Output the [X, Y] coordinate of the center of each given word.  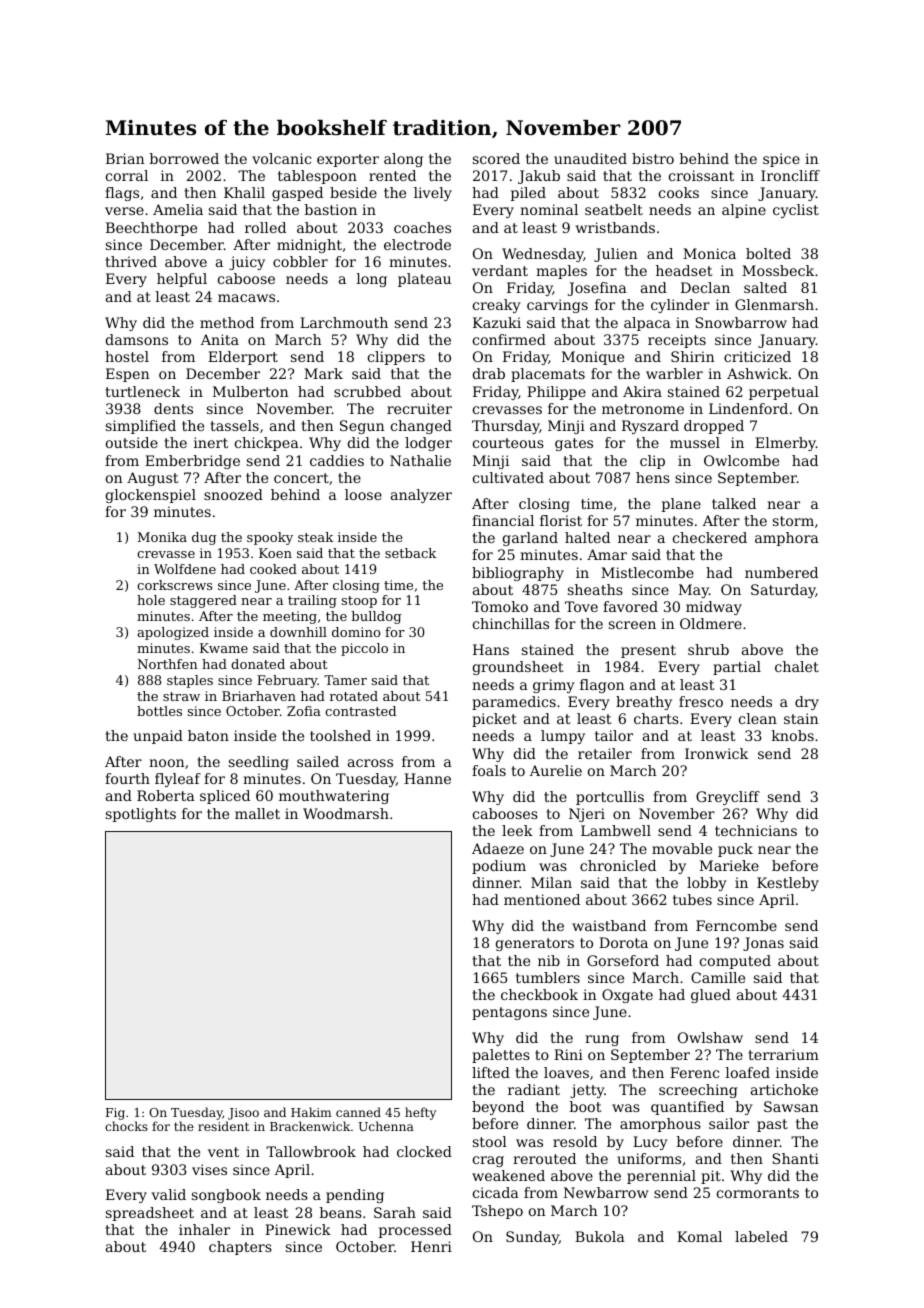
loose [363, 494]
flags [122, 194]
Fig [115, 1114]
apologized [173, 633]
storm [793, 521]
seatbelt [614, 209]
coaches [422, 227]
